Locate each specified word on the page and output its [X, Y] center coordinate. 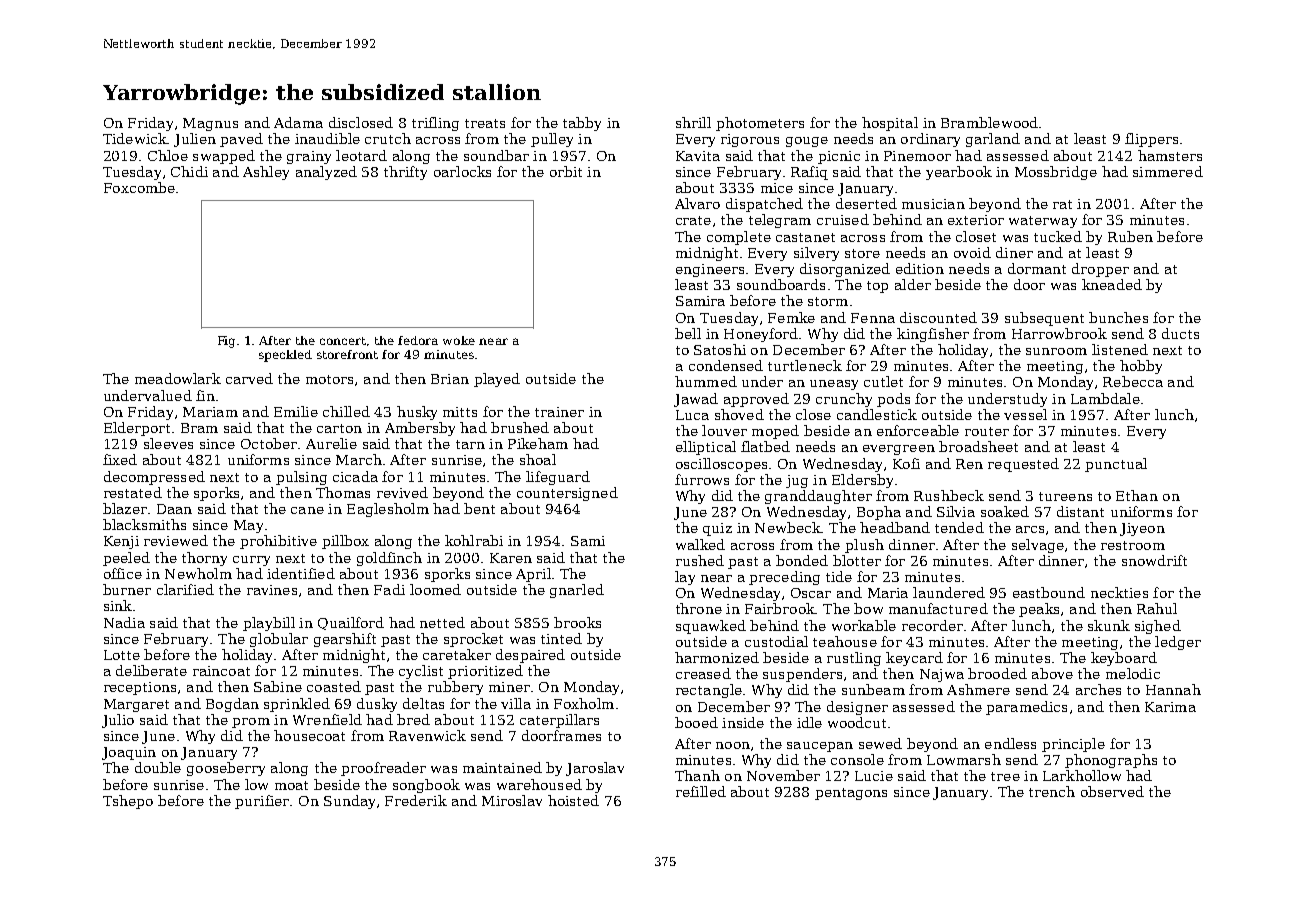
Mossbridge [1056, 173]
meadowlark [178, 378]
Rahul [1157, 608]
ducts [1180, 333]
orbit [566, 171]
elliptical [706, 448]
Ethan [1137, 495]
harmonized [717, 657]
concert [343, 341]
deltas [423, 703]
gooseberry [226, 769]
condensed [726, 365]
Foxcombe [139, 187]
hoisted [573, 800]
